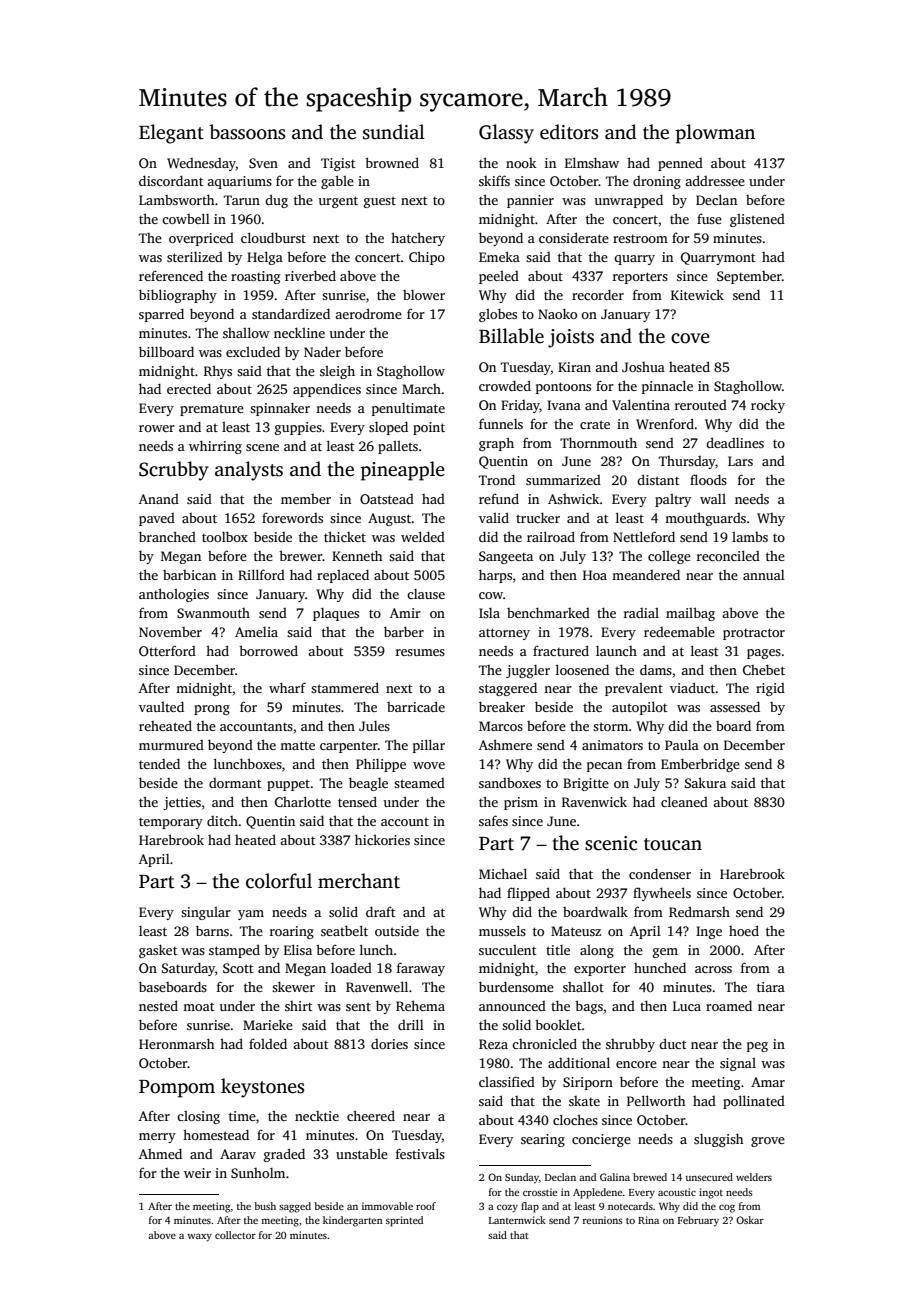 This document has width=924, height=1314. Describe the element at coordinates (416, 706) in the document. I see `barricade` at that location.
